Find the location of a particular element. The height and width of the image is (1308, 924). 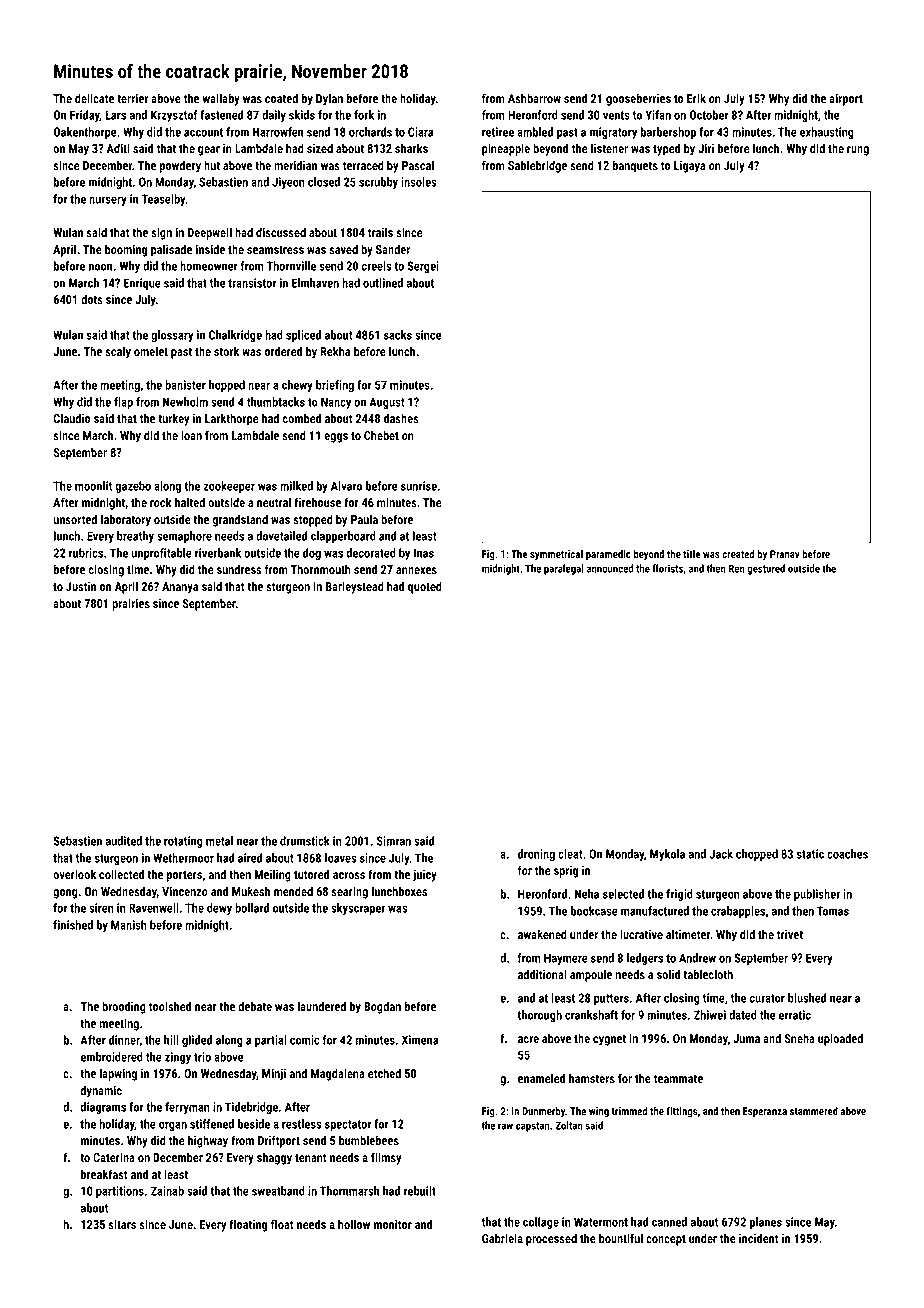

Oakenthorpe is located at coordinates (85, 133).
